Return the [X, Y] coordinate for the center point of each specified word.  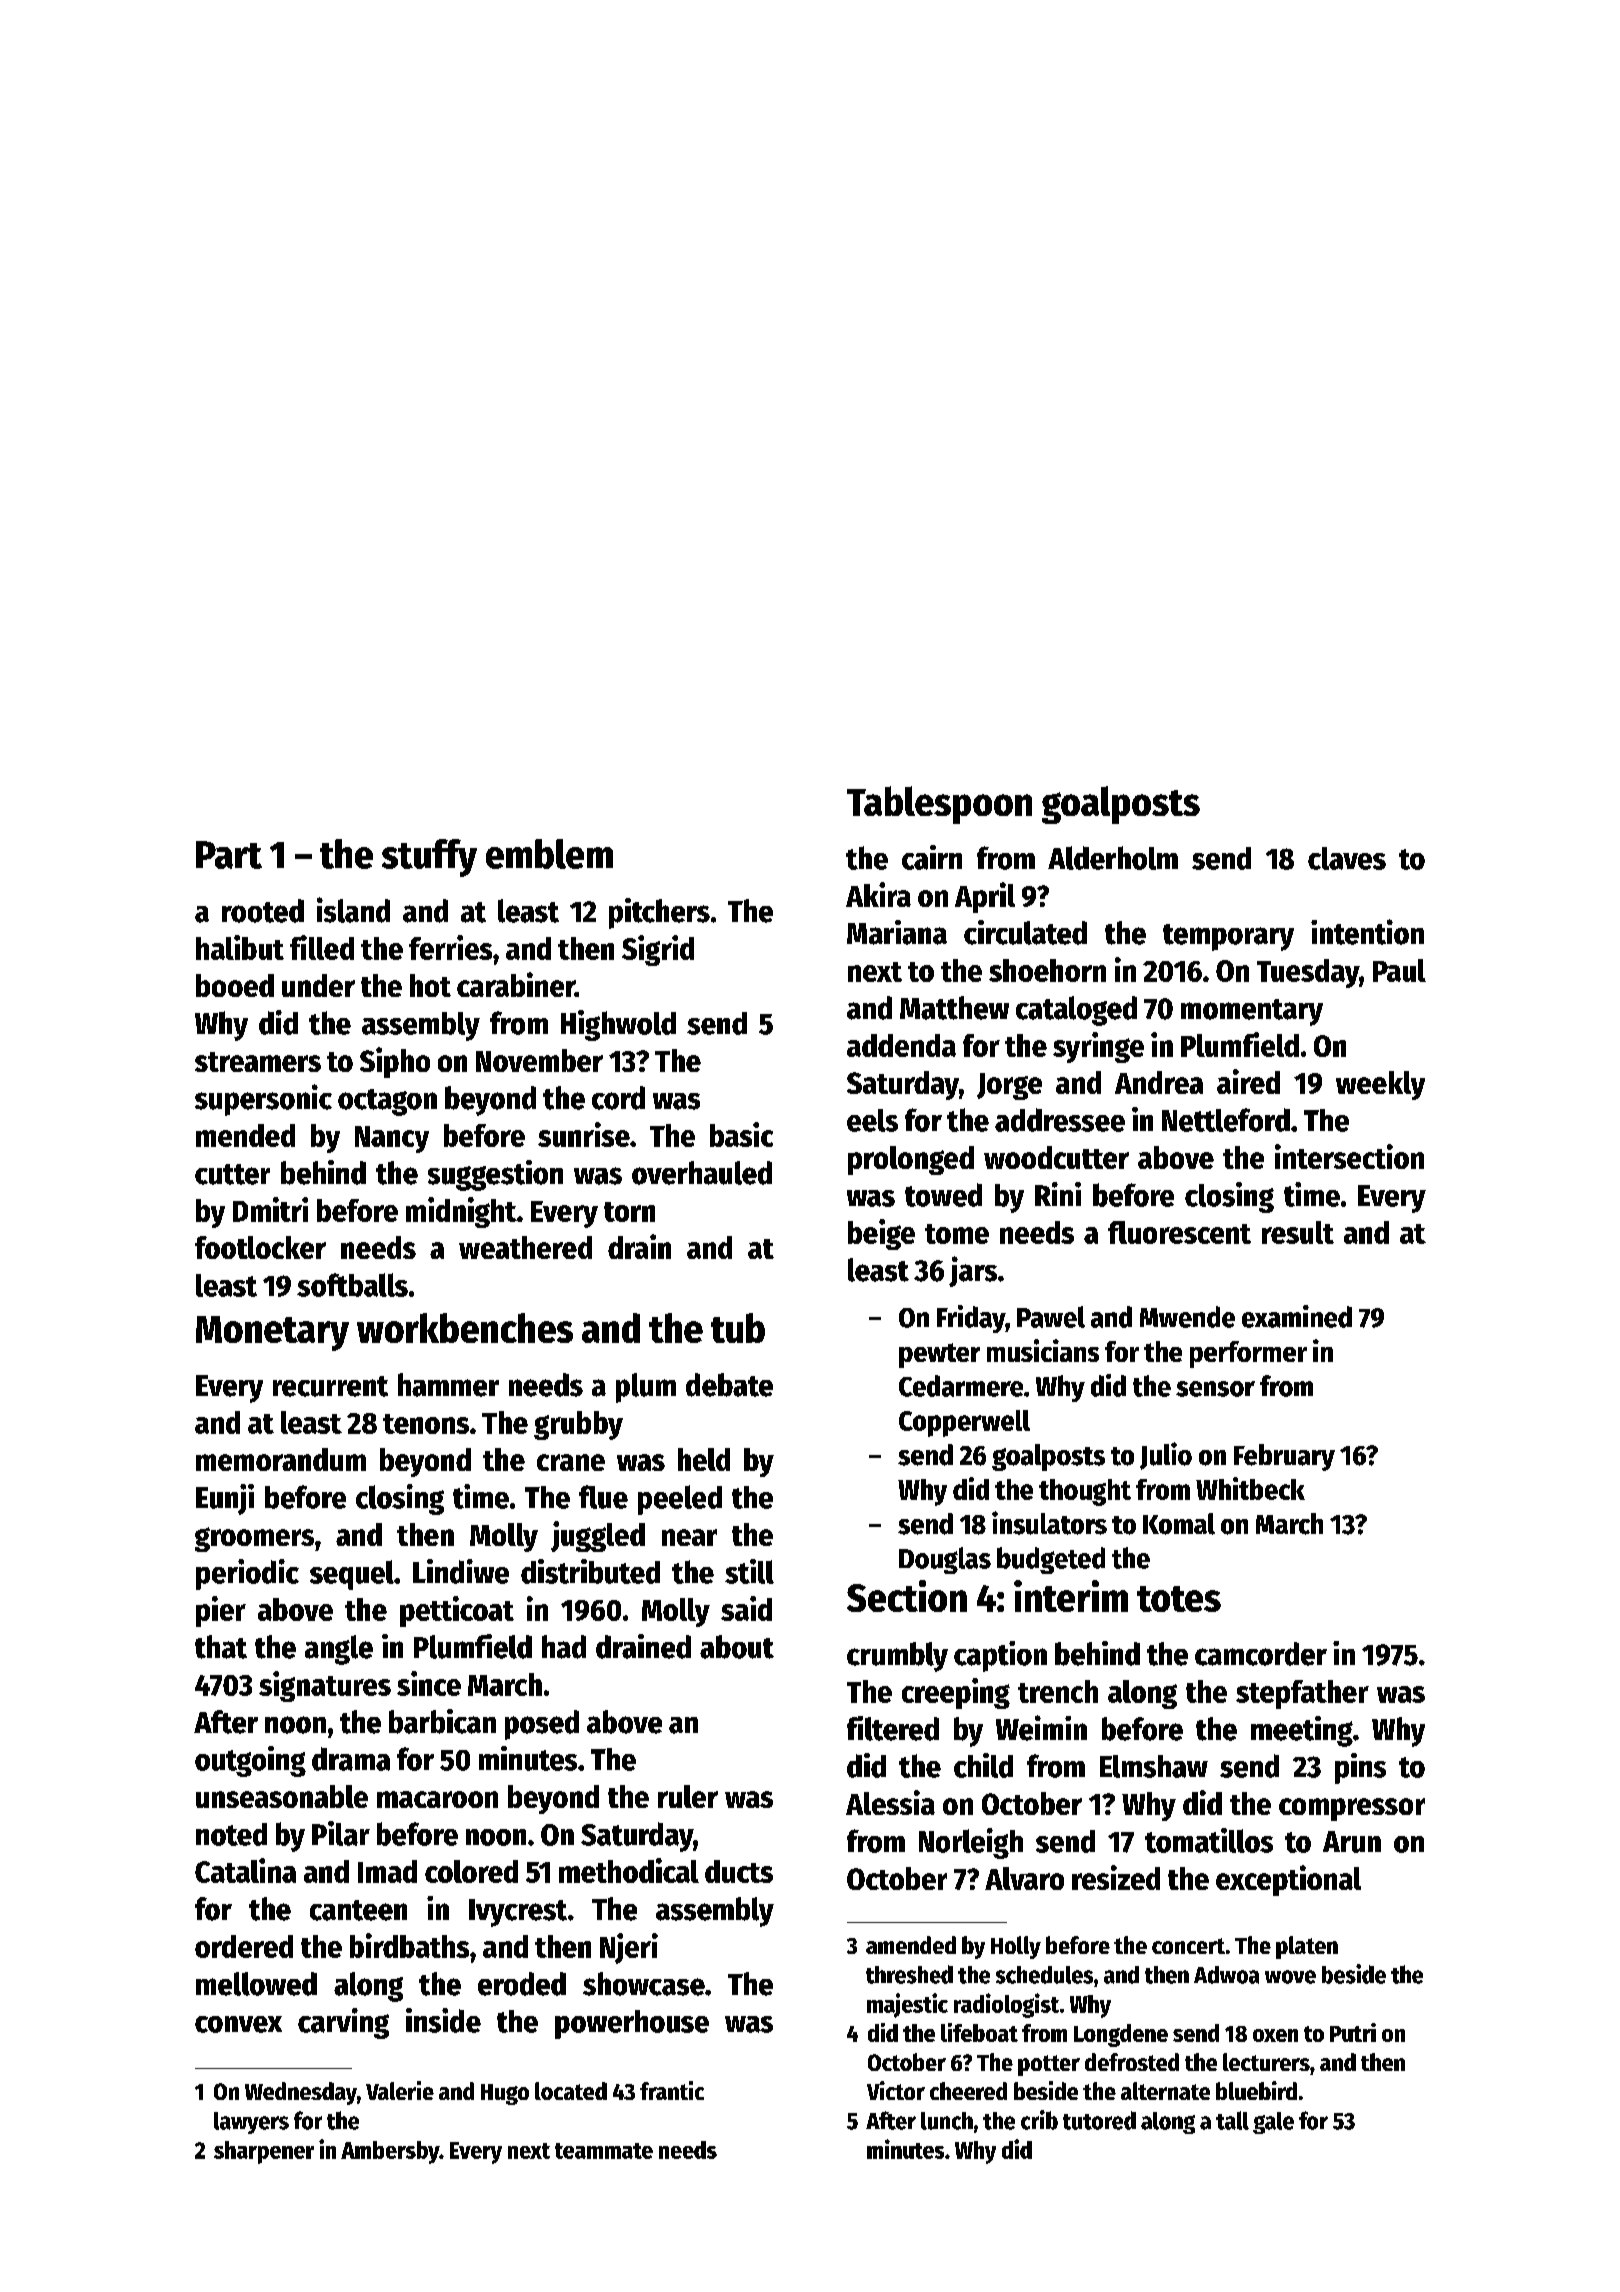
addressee [1060, 1120]
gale [1273, 2123]
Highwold [618, 1025]
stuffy [429, 858]
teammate [604, 2151]
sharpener [264, 2152]
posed [542, 1725]
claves [1347, 858]
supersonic [263, 1100]
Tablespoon [939, 805]
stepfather [1302, 1694]
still [749, 1571]
